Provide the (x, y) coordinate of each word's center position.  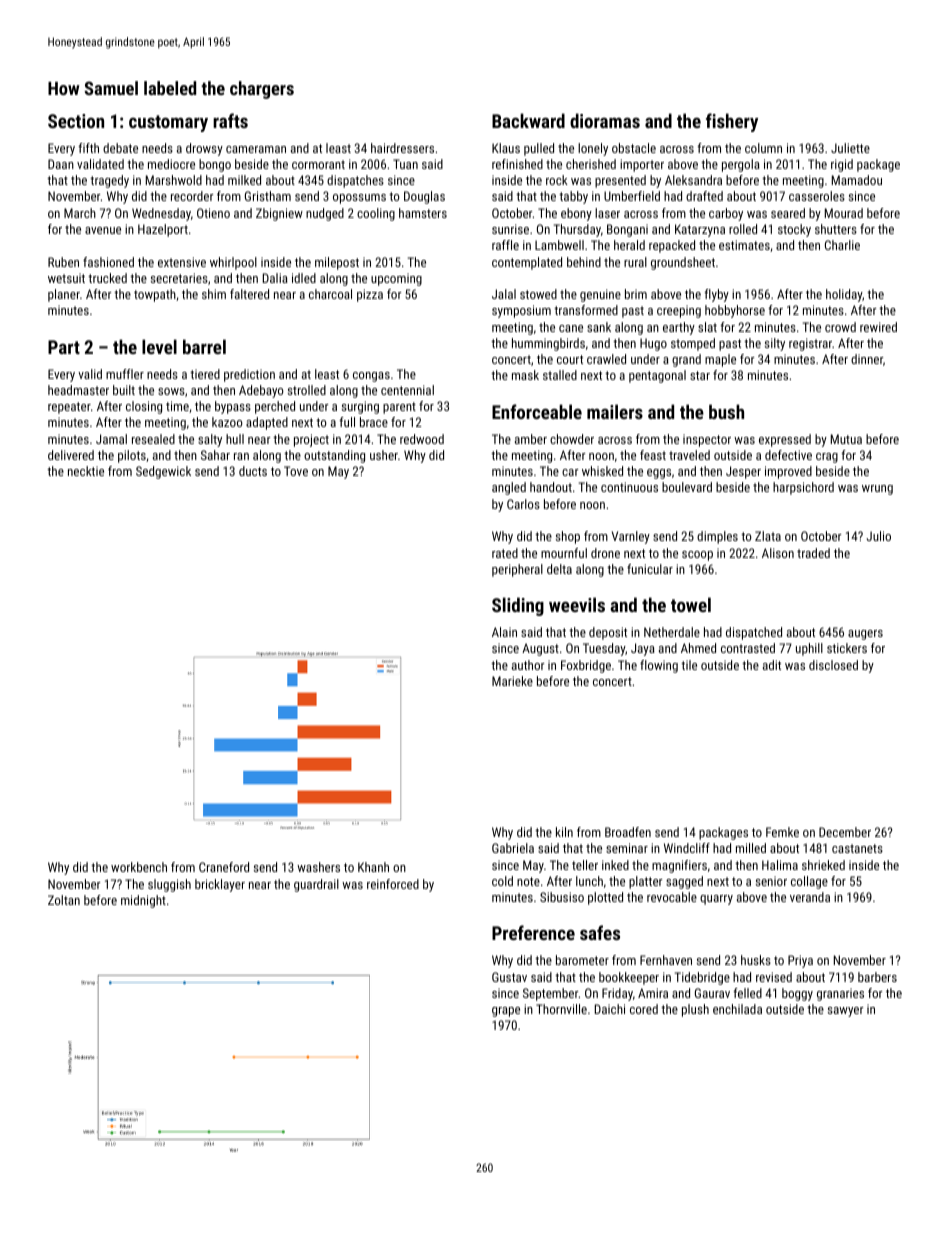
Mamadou (857, 180)
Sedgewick (163, 472)
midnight (143, 901)
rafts (230, 120)
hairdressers (402, 148)
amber (531, 439)
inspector (707, 440)
